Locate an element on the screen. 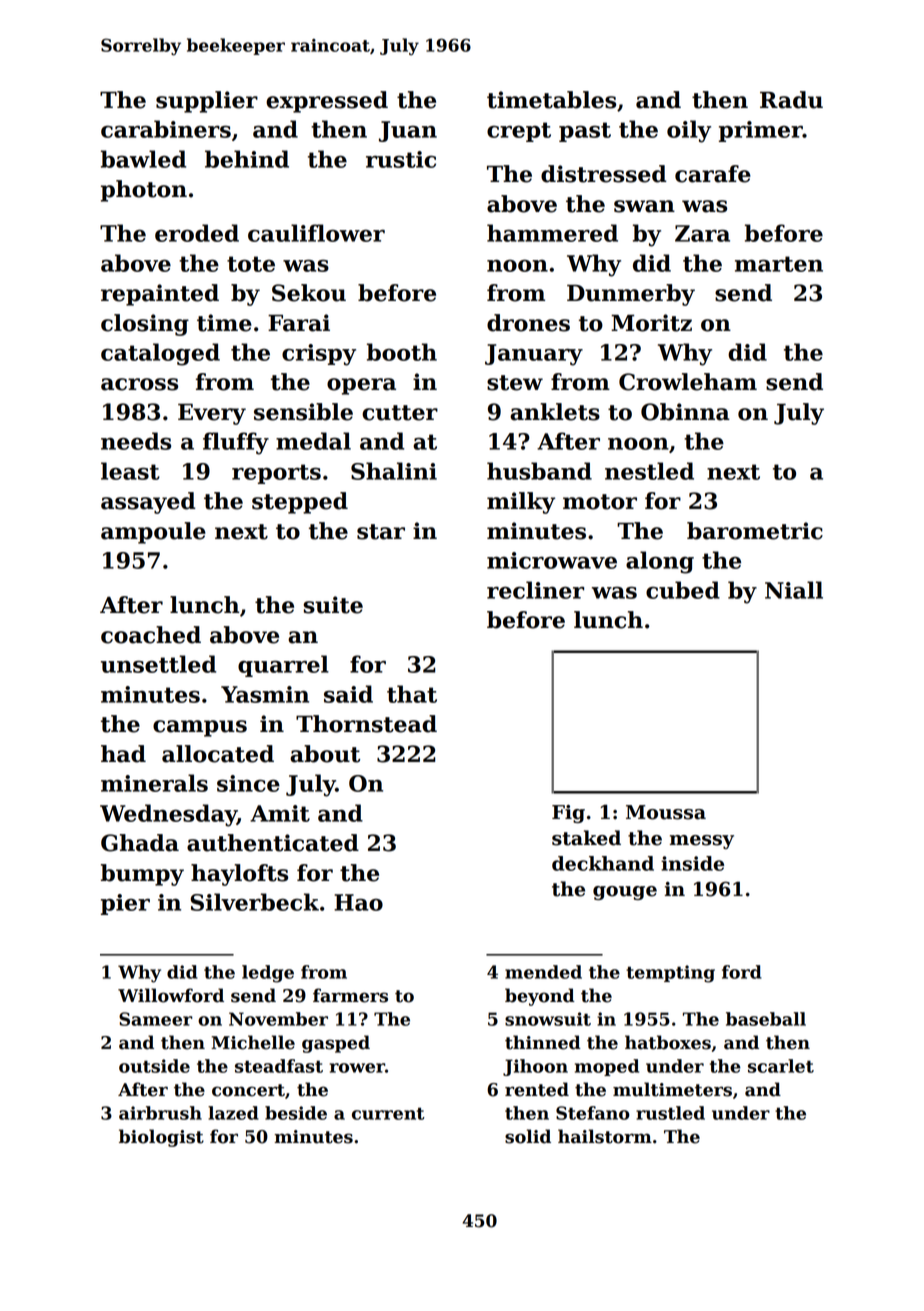 The height and width of the screenshot is (1311, 924). husband is located at coordinates (539, 471).
